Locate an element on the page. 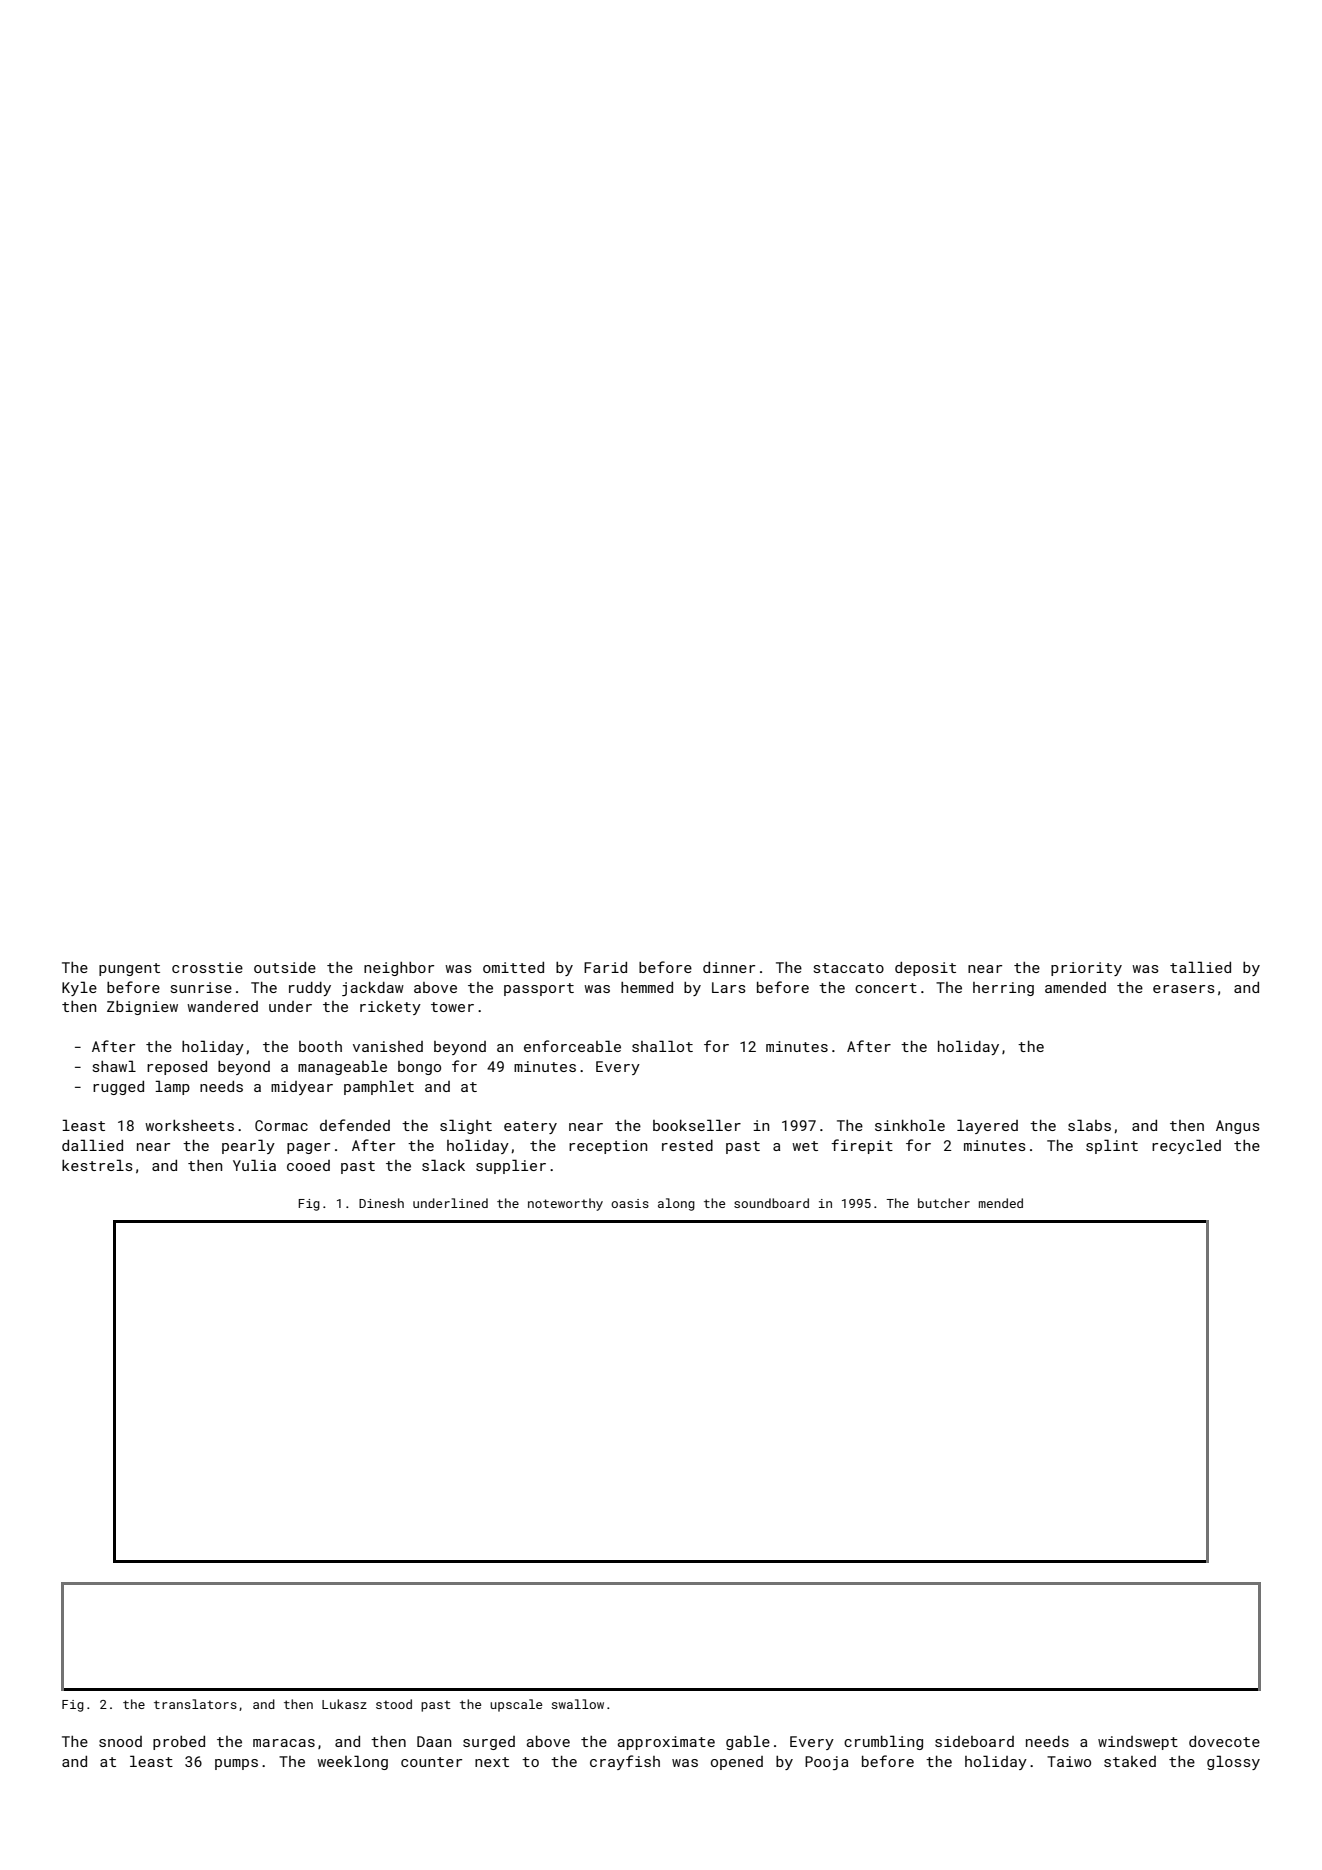 This image has height=1870, width=1322. outside is located at coordinates (285, 967).
